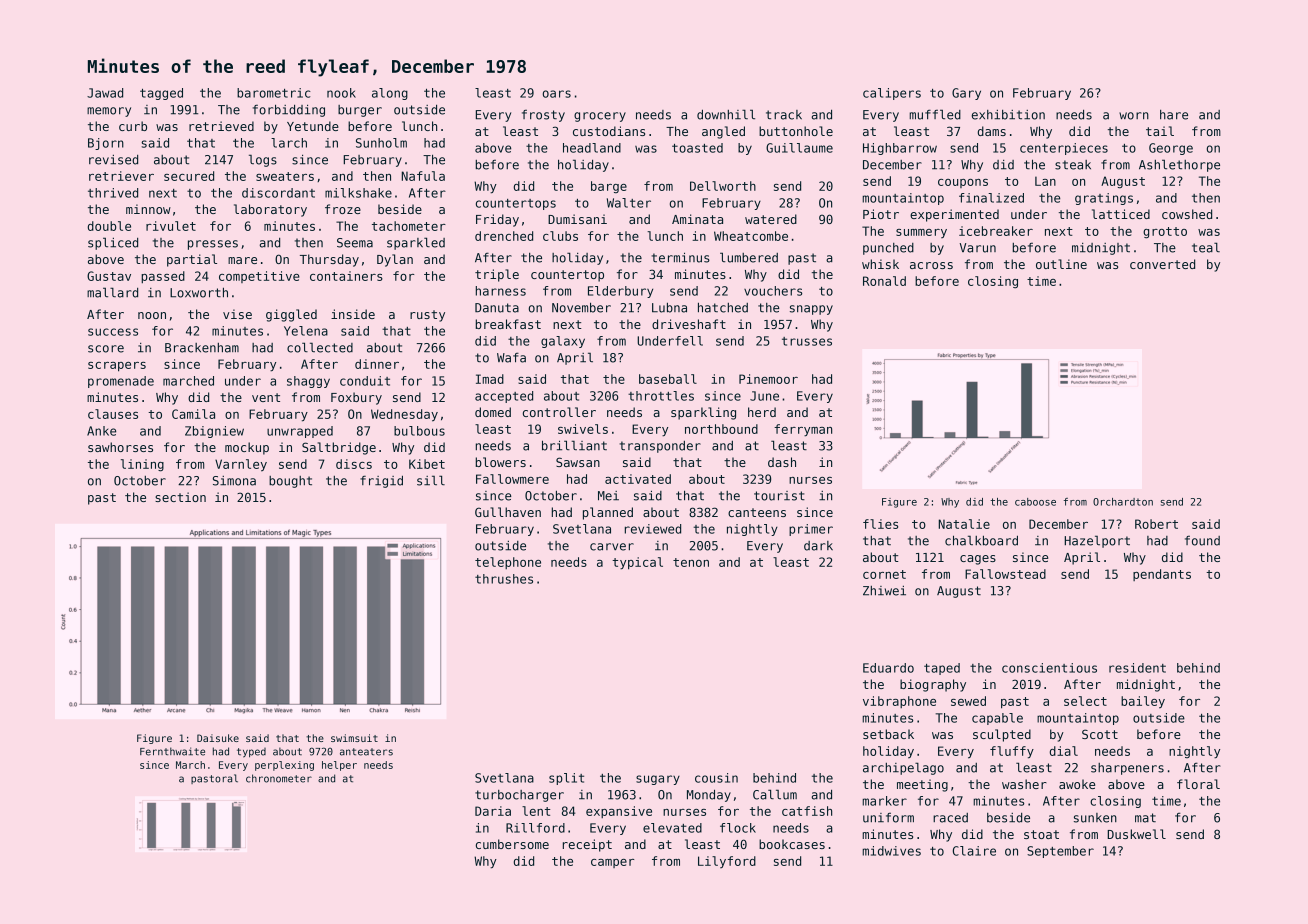  What do you see at coordinates (557, 94) in the image?
I see `oars` at bounding box center [557, 94].
